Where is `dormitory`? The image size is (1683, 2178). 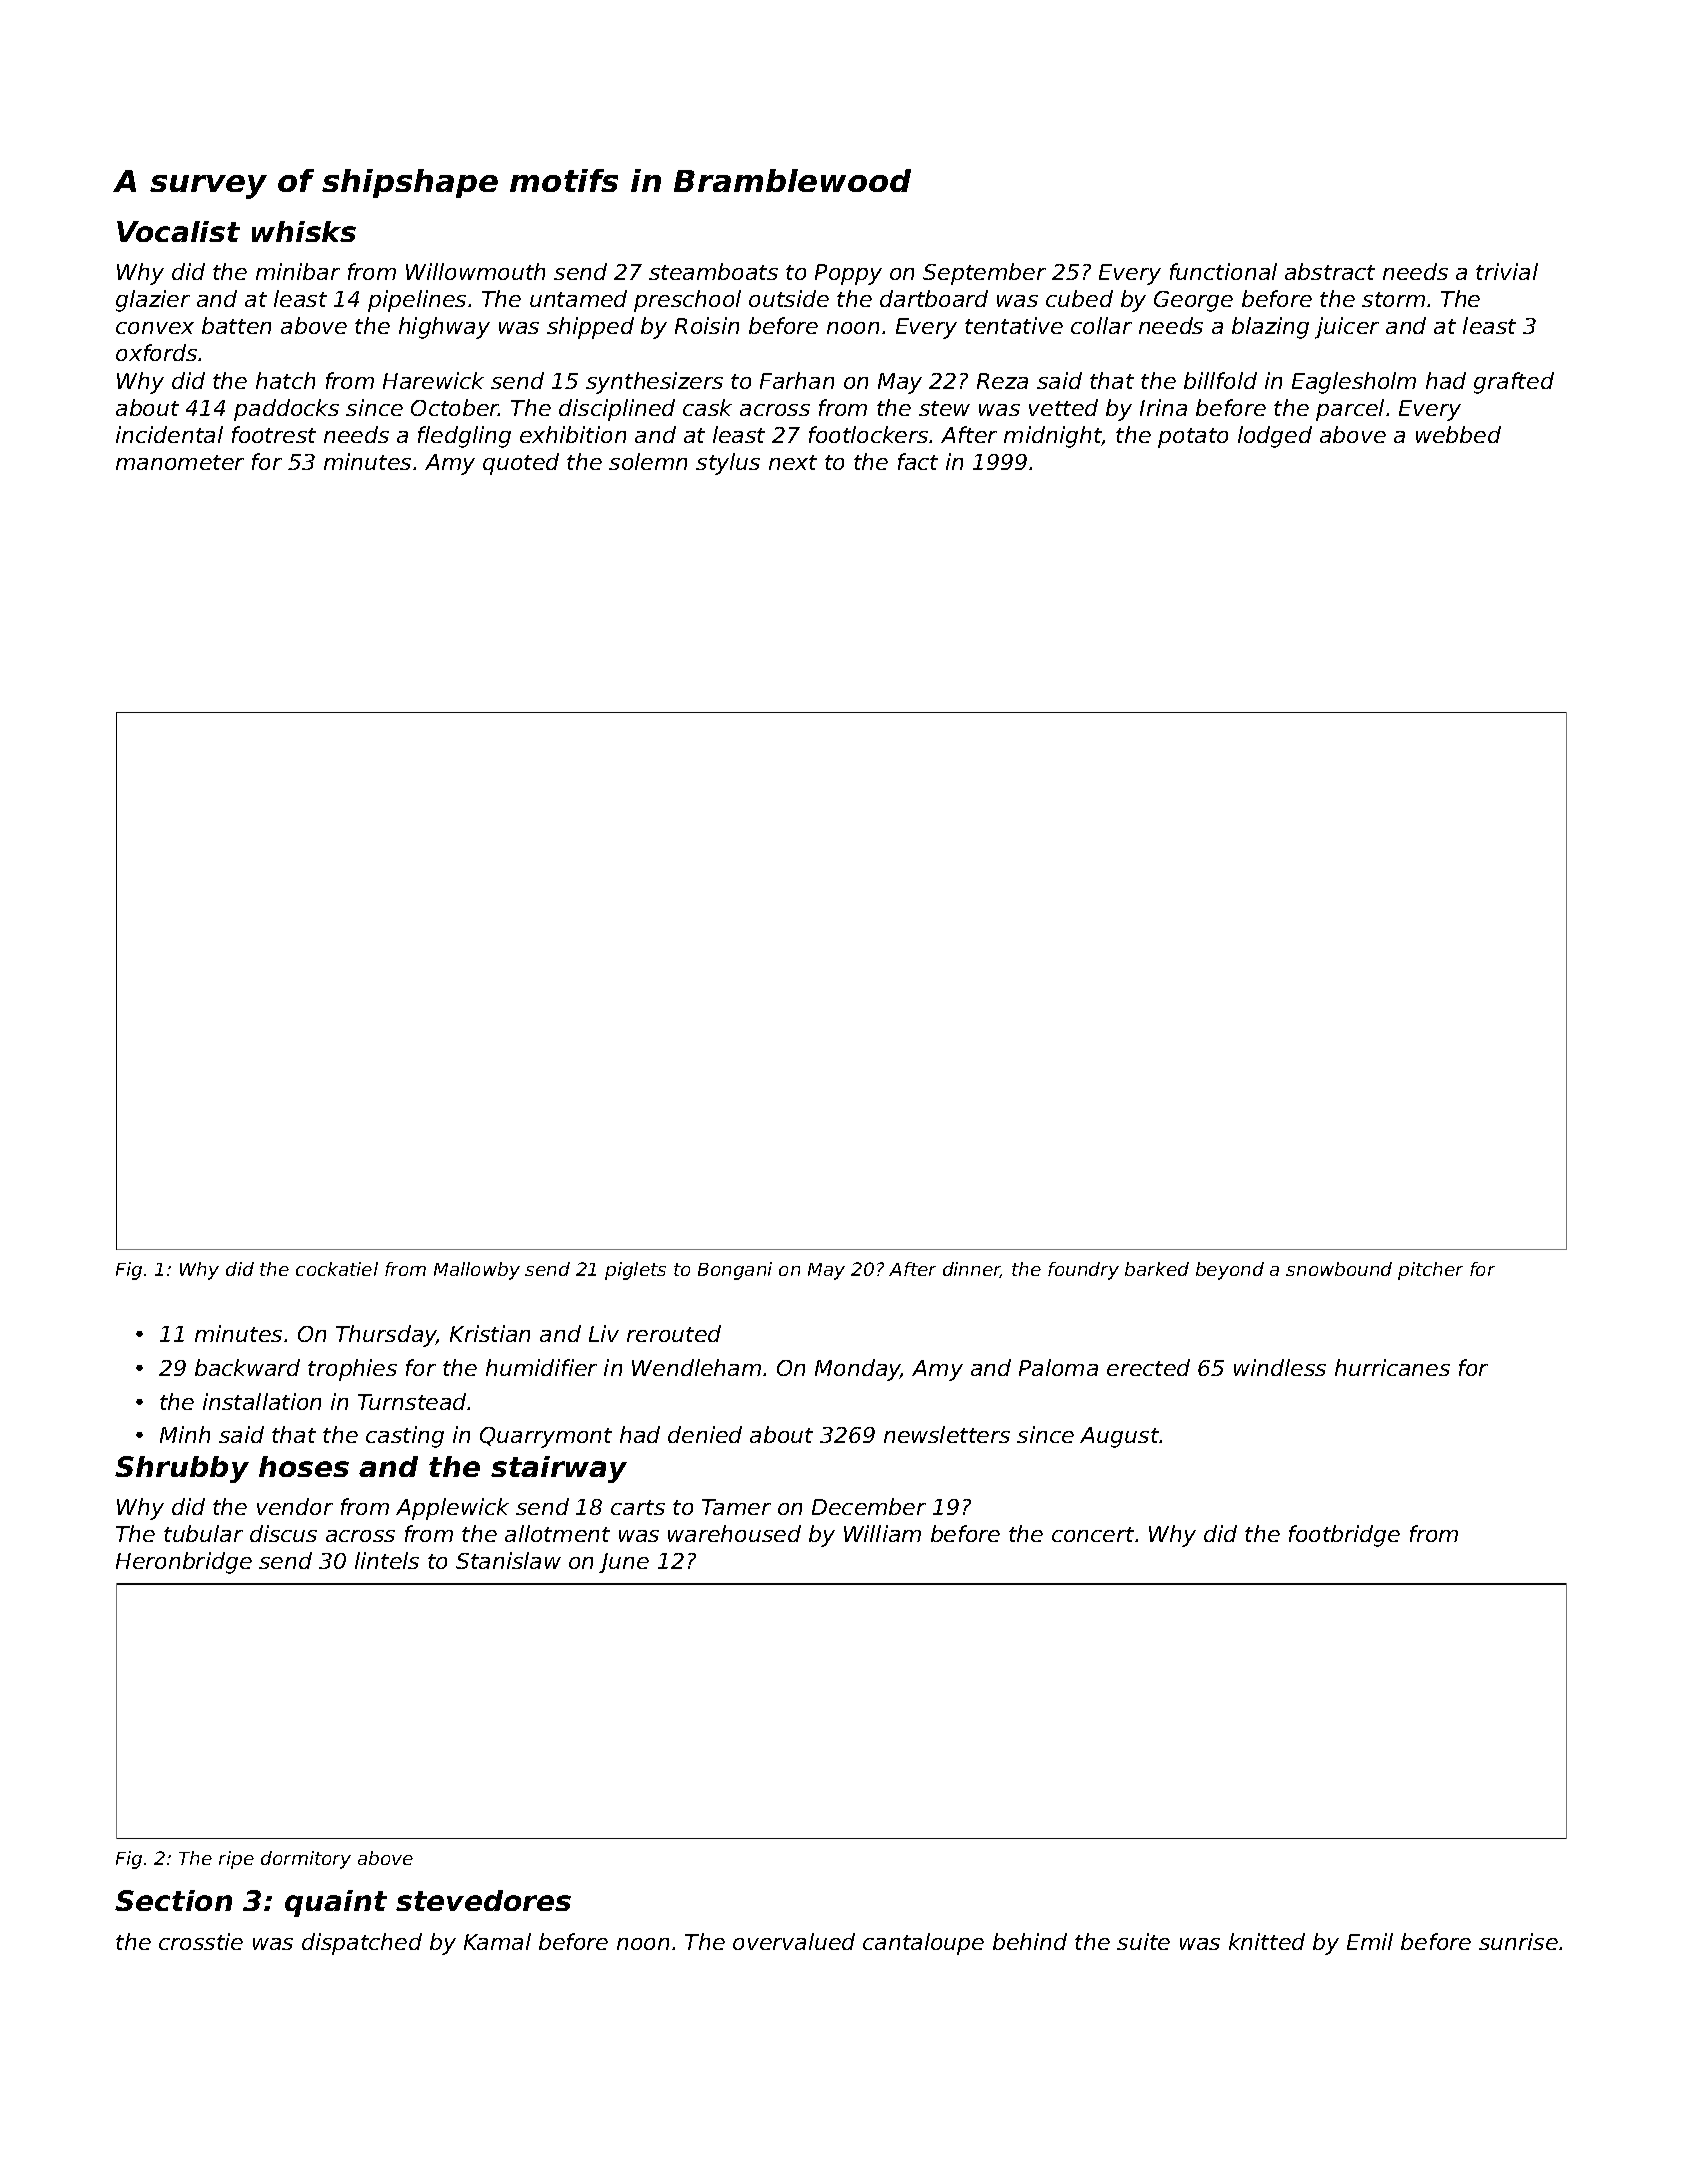 dormitory is located at coordinates (306, 1860).
